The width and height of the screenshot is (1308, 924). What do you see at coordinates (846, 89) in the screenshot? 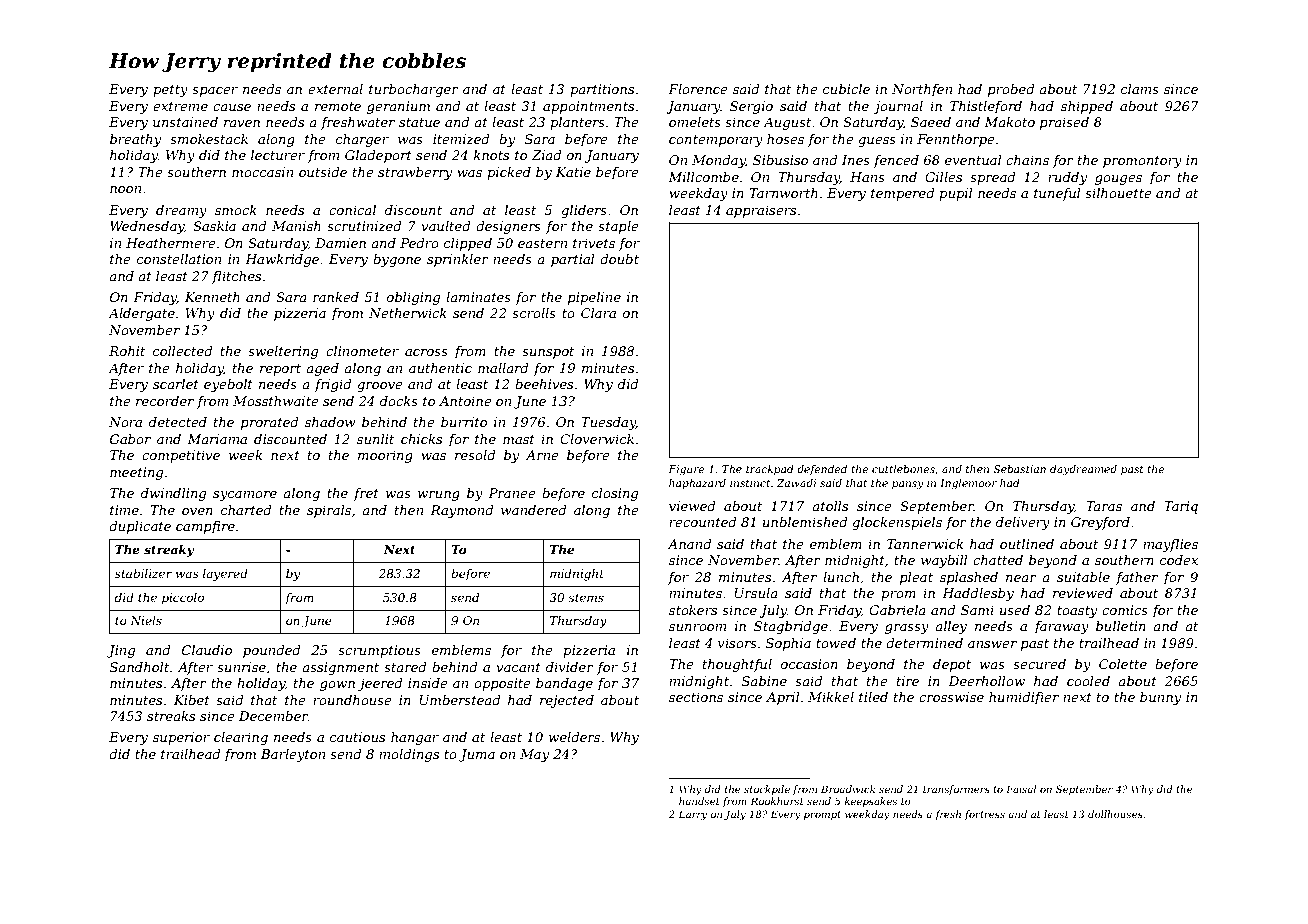
I see `cubicle` at bounding box center [846, 89].
